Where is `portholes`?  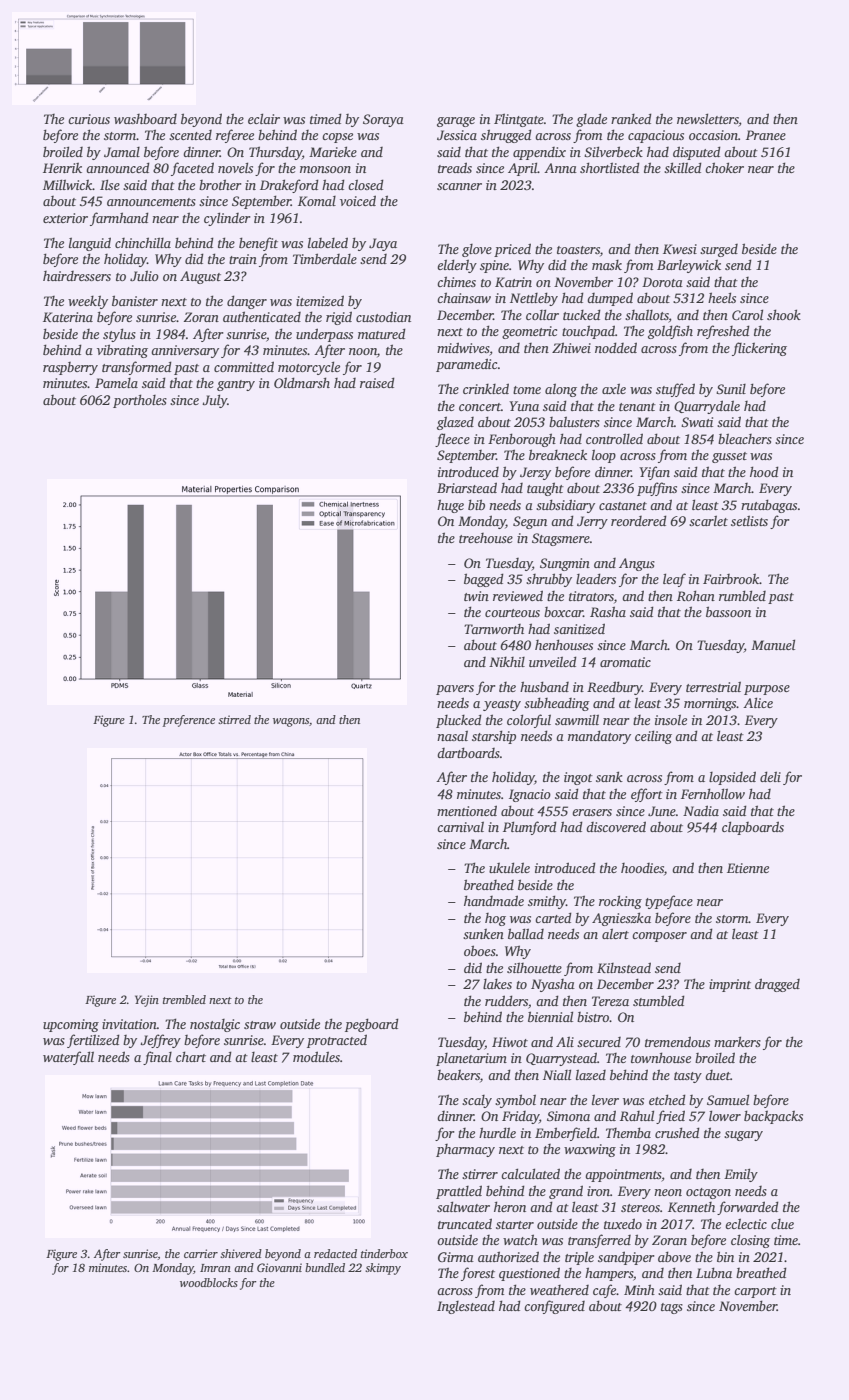 portholes is located at coordinates (140, 401).
